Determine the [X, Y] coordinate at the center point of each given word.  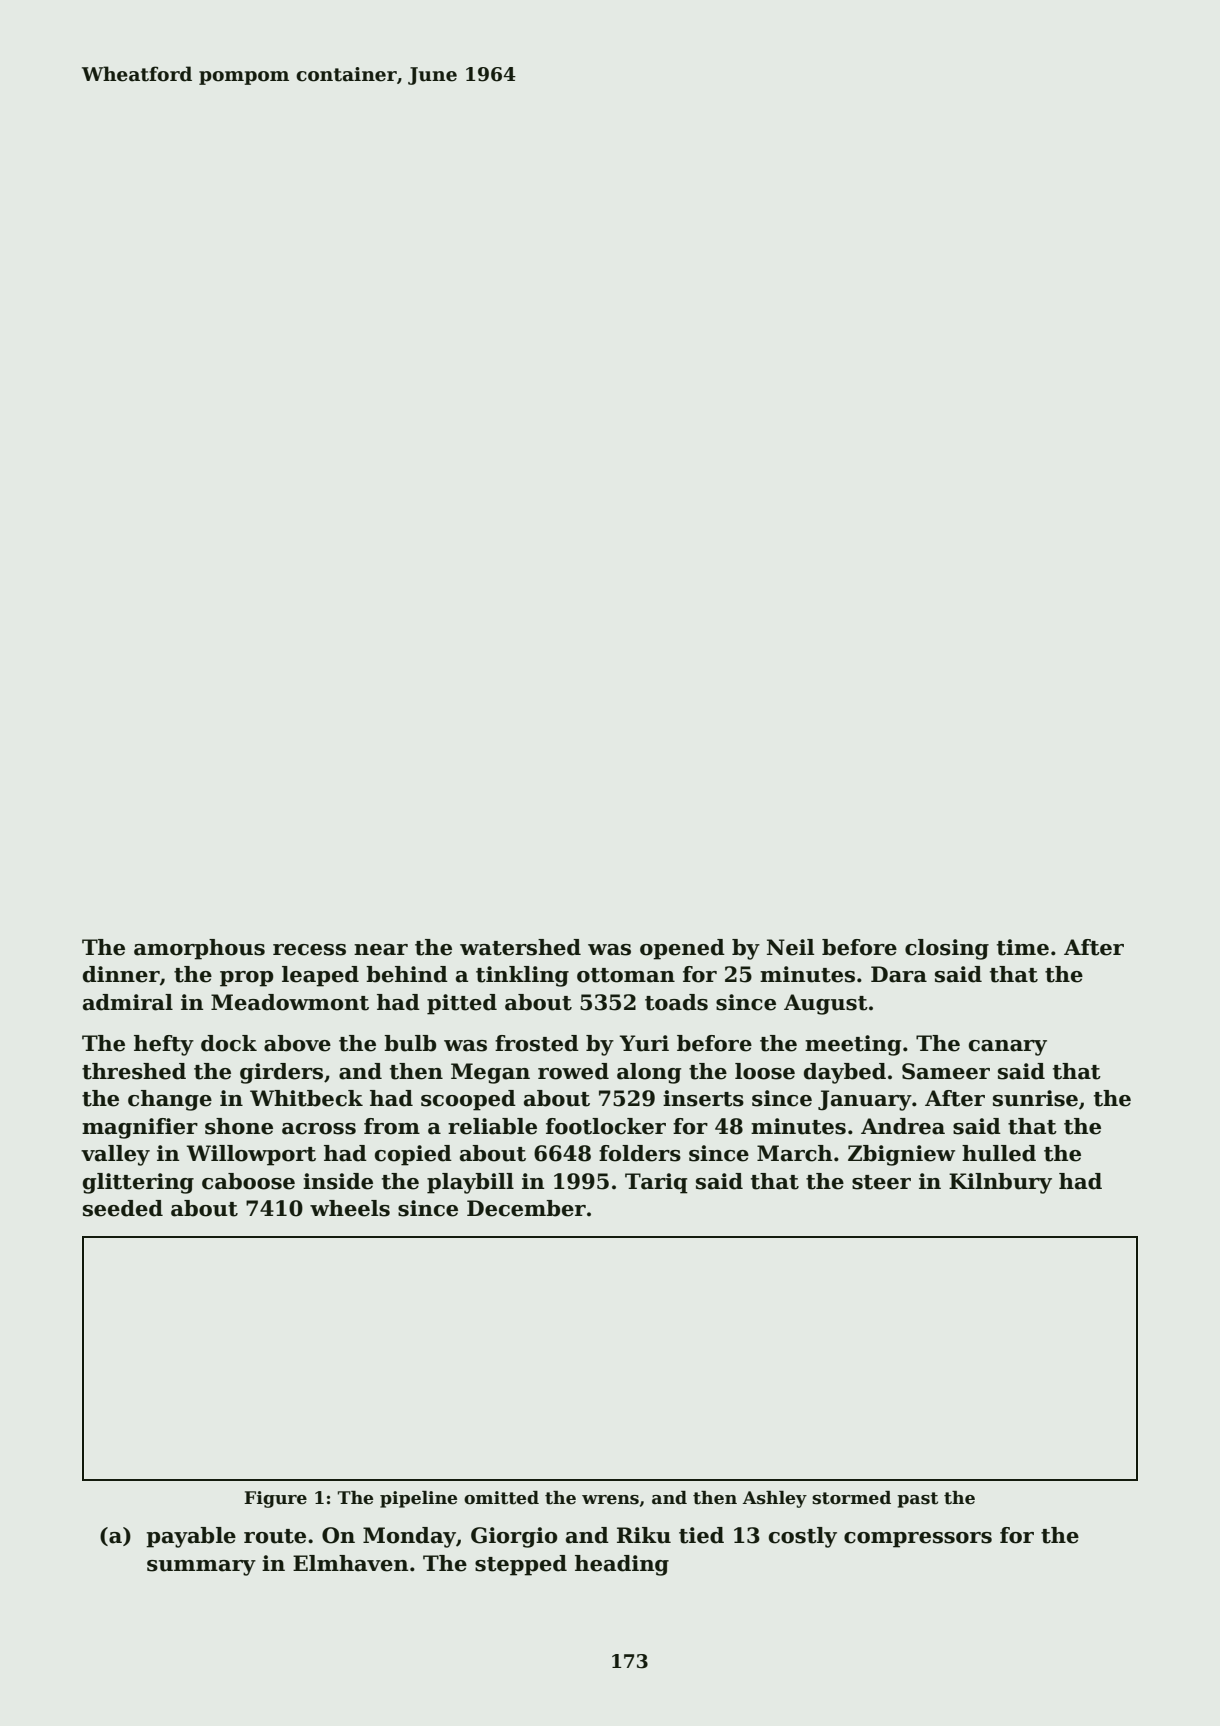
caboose [248, 1181]
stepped [521, 1565]
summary [201, 1568]
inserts [703, 1098]
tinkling [522, 976]
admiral [128, 1002]
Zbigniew [901, 1155]
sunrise [1035, 1098]
